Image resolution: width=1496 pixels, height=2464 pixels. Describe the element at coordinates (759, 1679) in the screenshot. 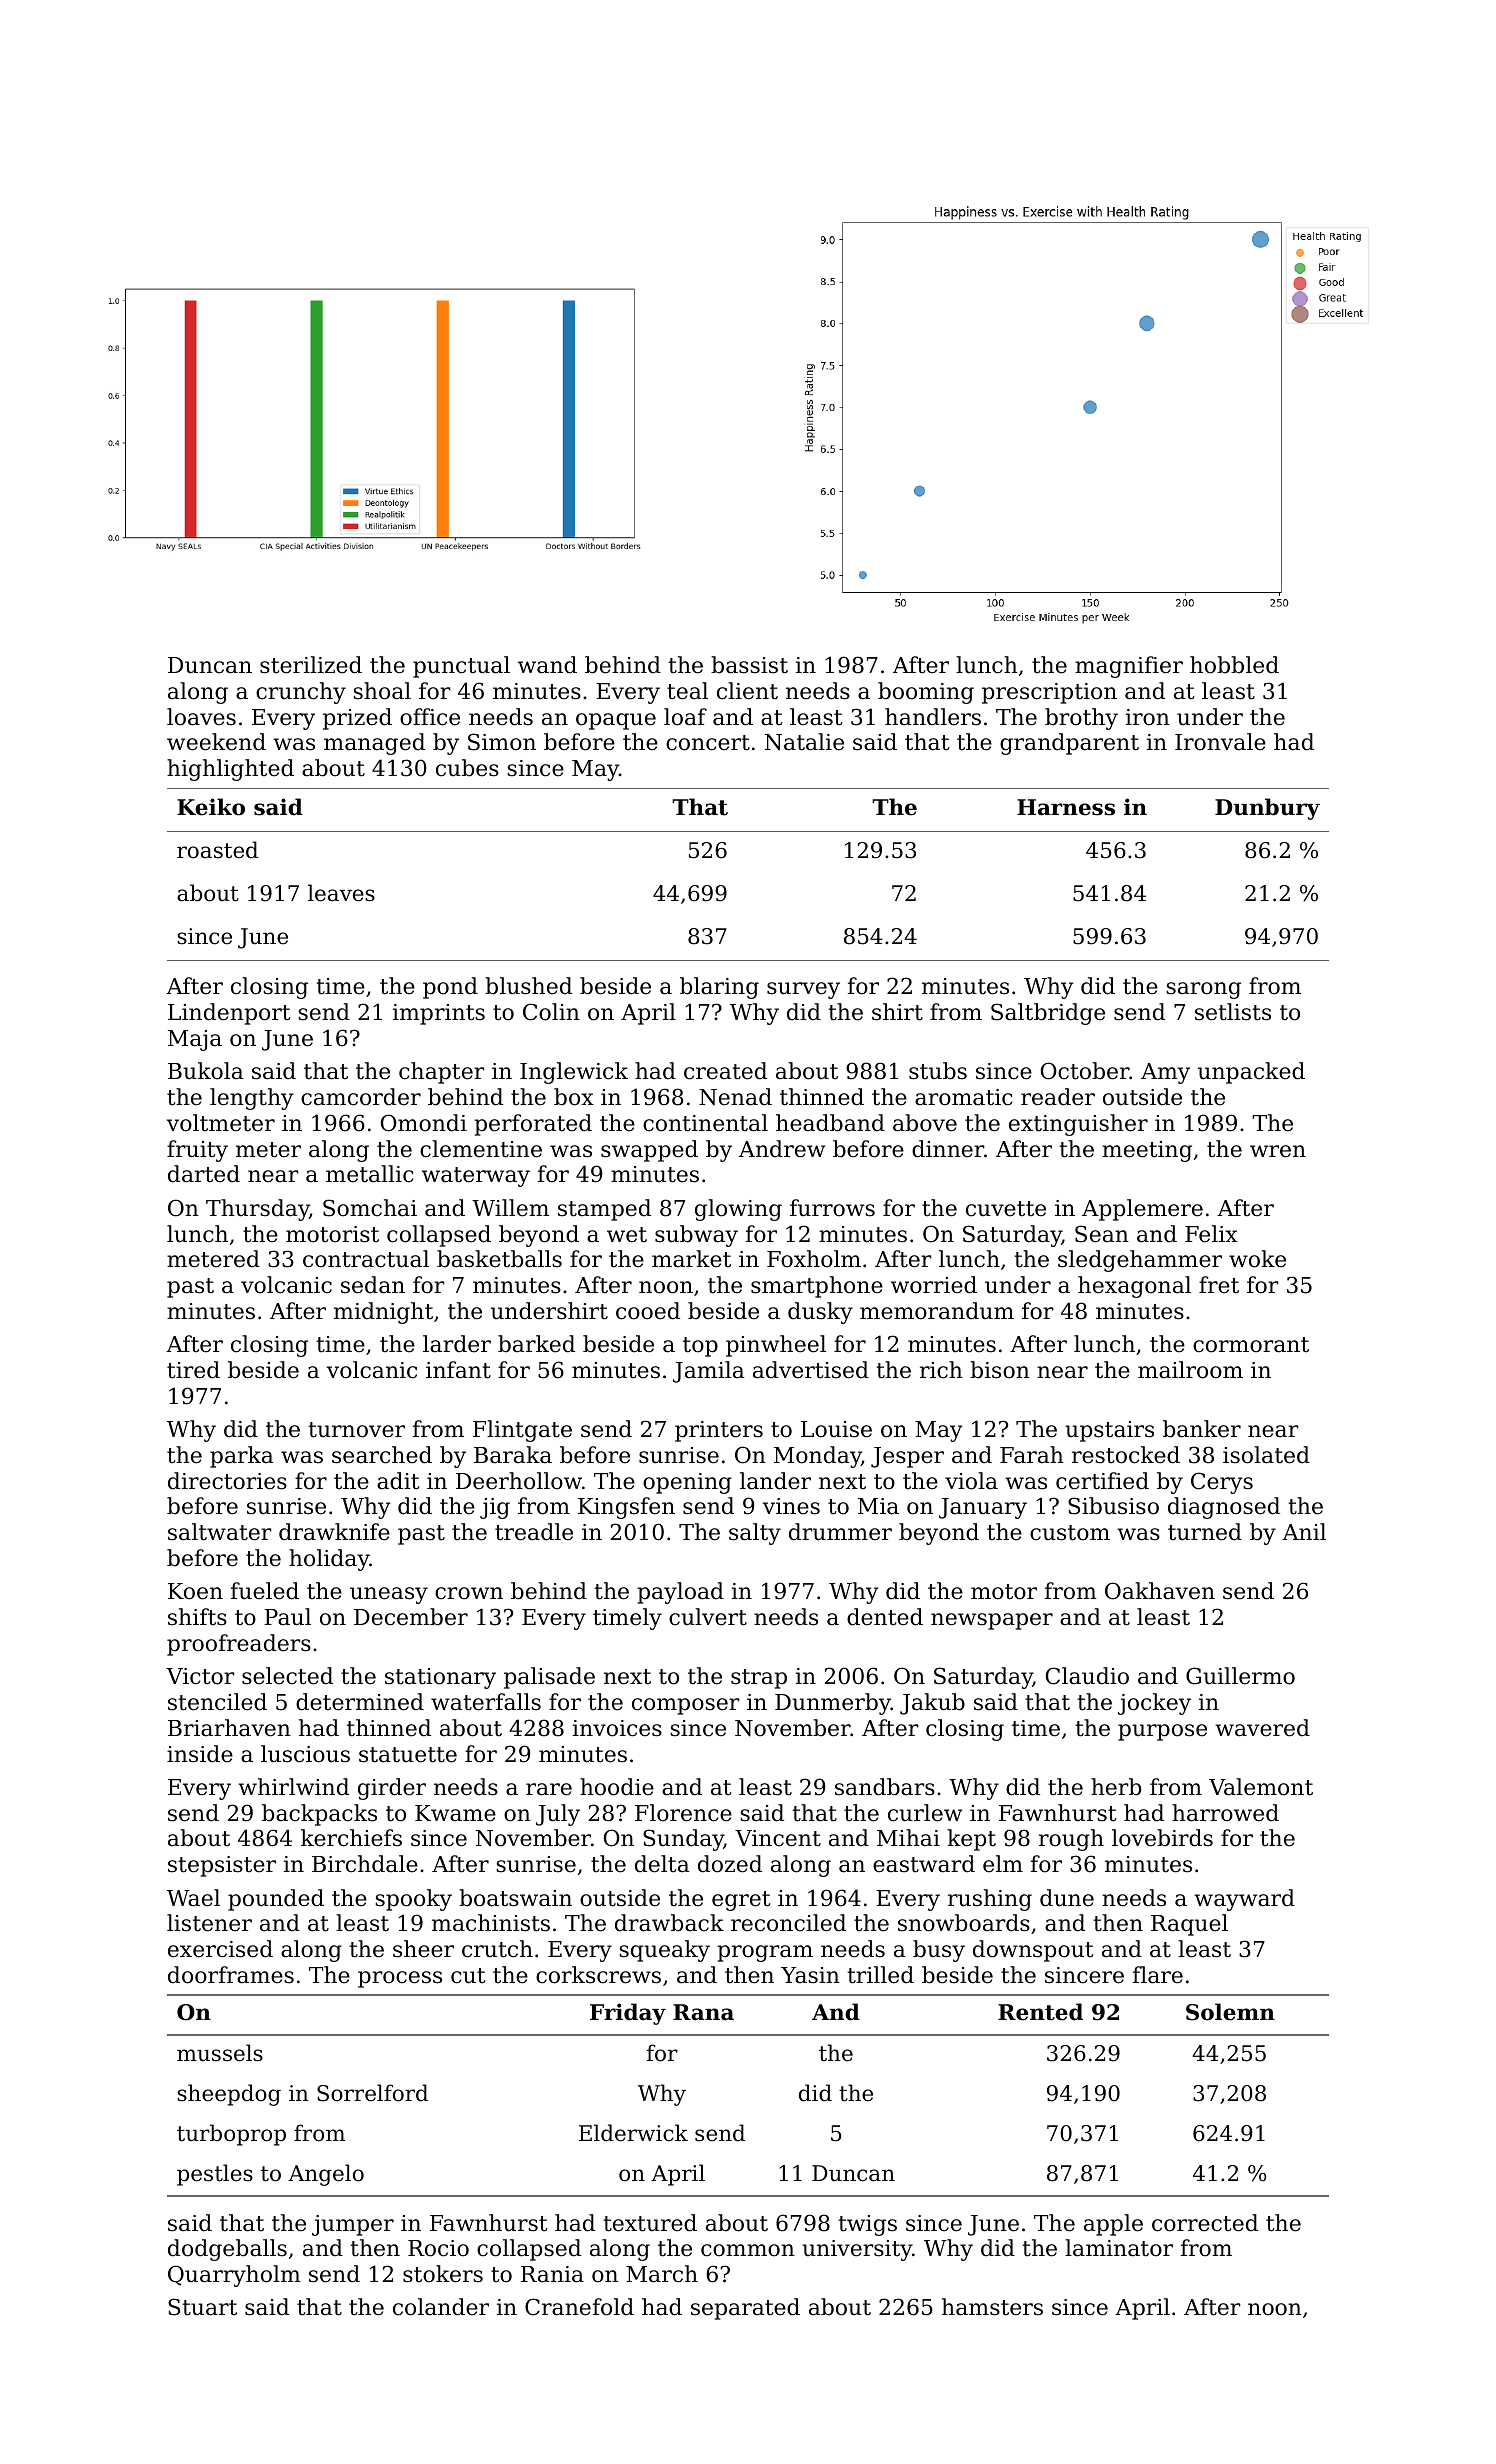

I see `strap` at that location.
